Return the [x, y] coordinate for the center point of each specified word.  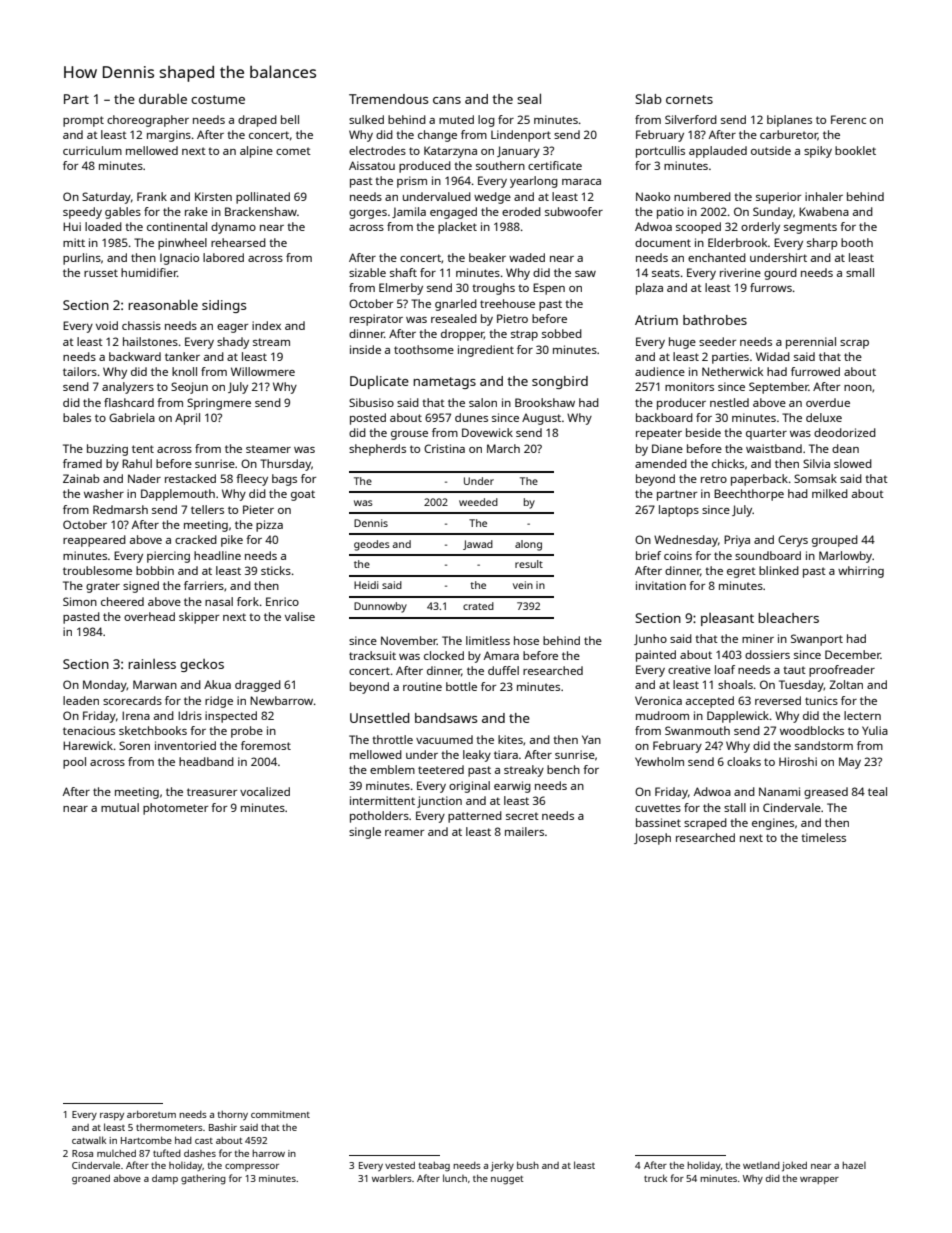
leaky [477, 756]
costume [218, 99]
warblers [392, 1178]
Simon [80, 601]
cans [447, 100]
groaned [91, 1180]
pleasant [727, 619]
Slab [648, 99]
